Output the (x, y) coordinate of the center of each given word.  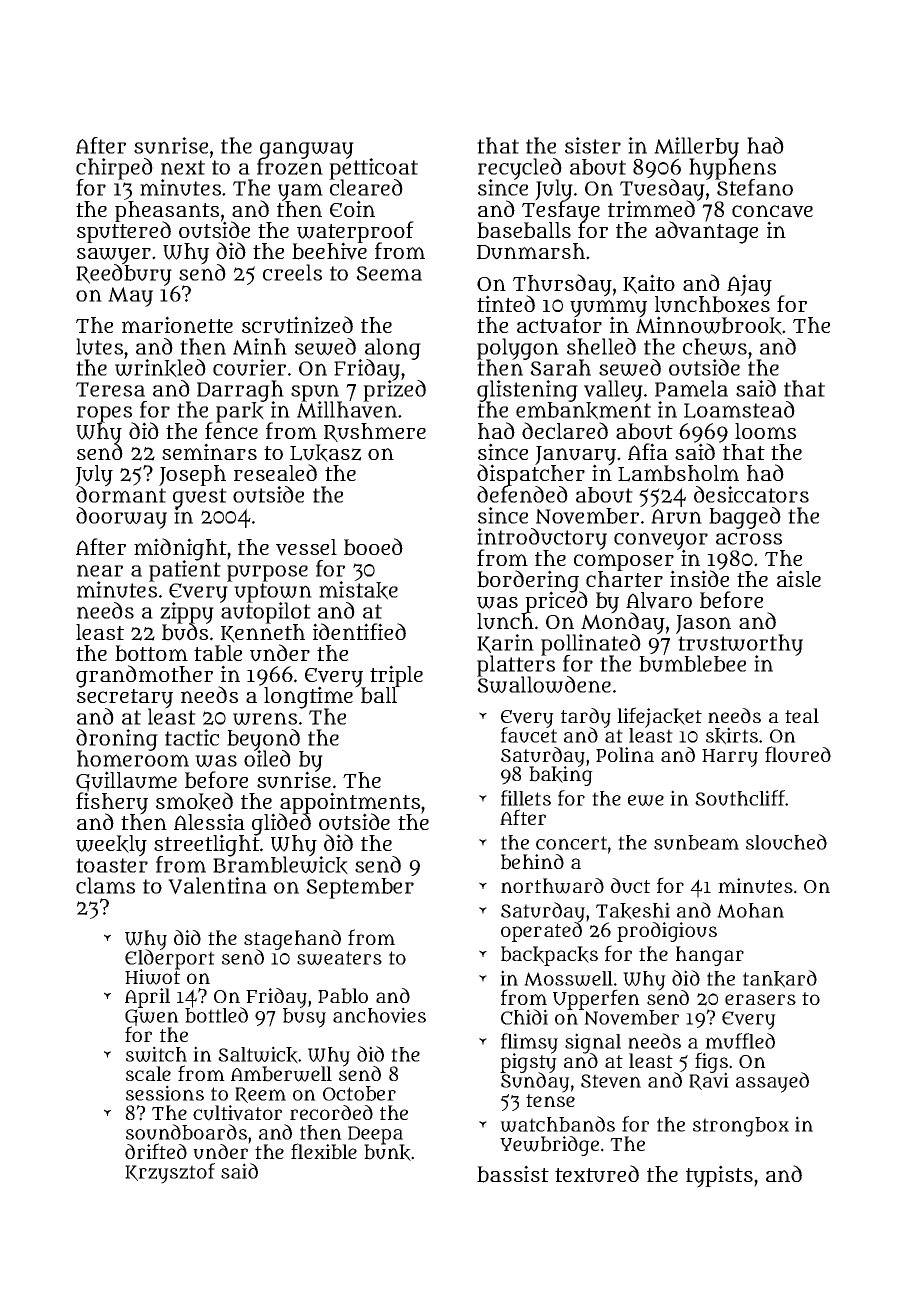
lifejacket (659, 717)
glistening (527, 391)
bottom (151, 653)
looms (765, 431)
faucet (529, 735)
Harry (730, 758)
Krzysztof (170, 1173)
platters (516, 666)
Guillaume (126, 781)
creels (292, 272)
